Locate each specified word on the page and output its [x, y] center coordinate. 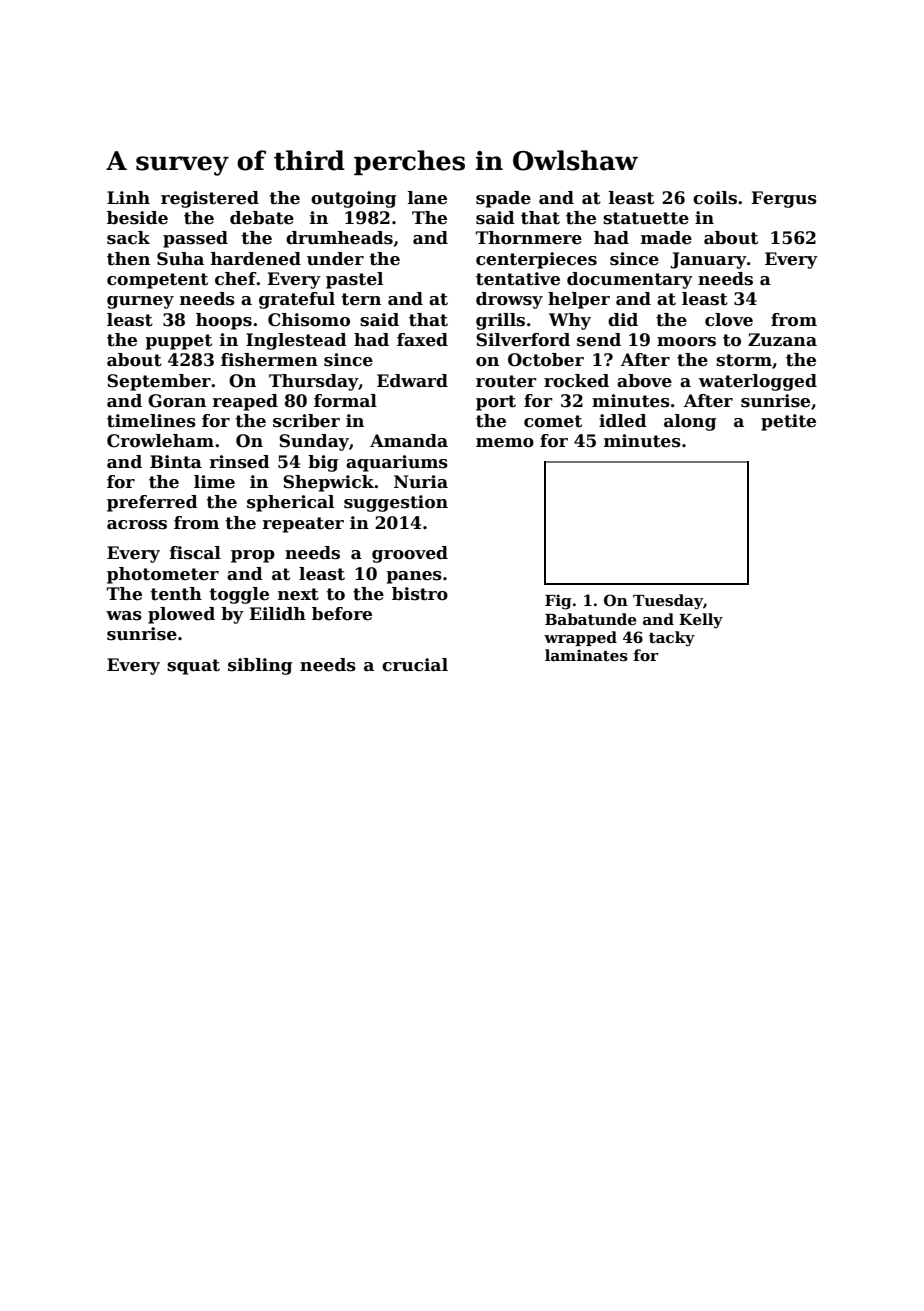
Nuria [421, 482]
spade [503, 199]
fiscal [195, 553]
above [644, 381]
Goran [177, 401]
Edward [412, 381]
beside [137, 218]
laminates [586, 655]
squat [193, 667]
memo [505, 443]
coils [715, 198]
